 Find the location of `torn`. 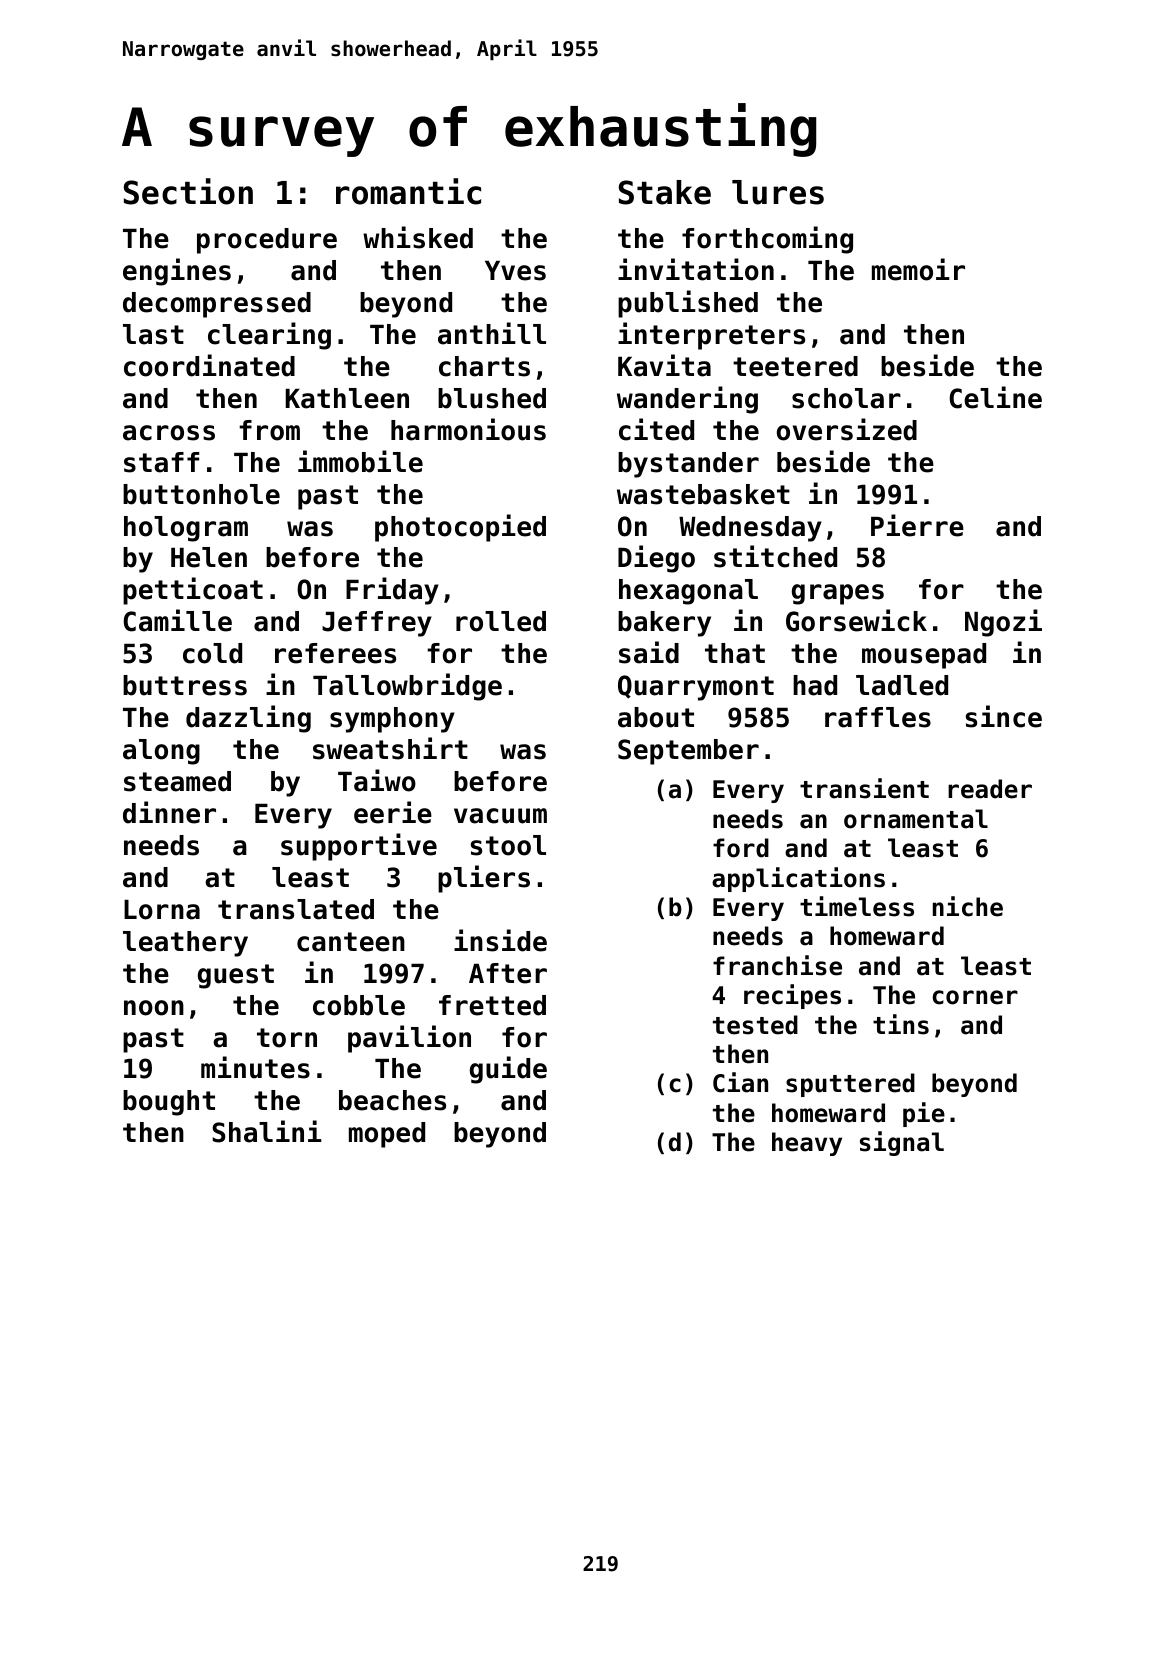

torn is located at coordinates (287, 1038).
